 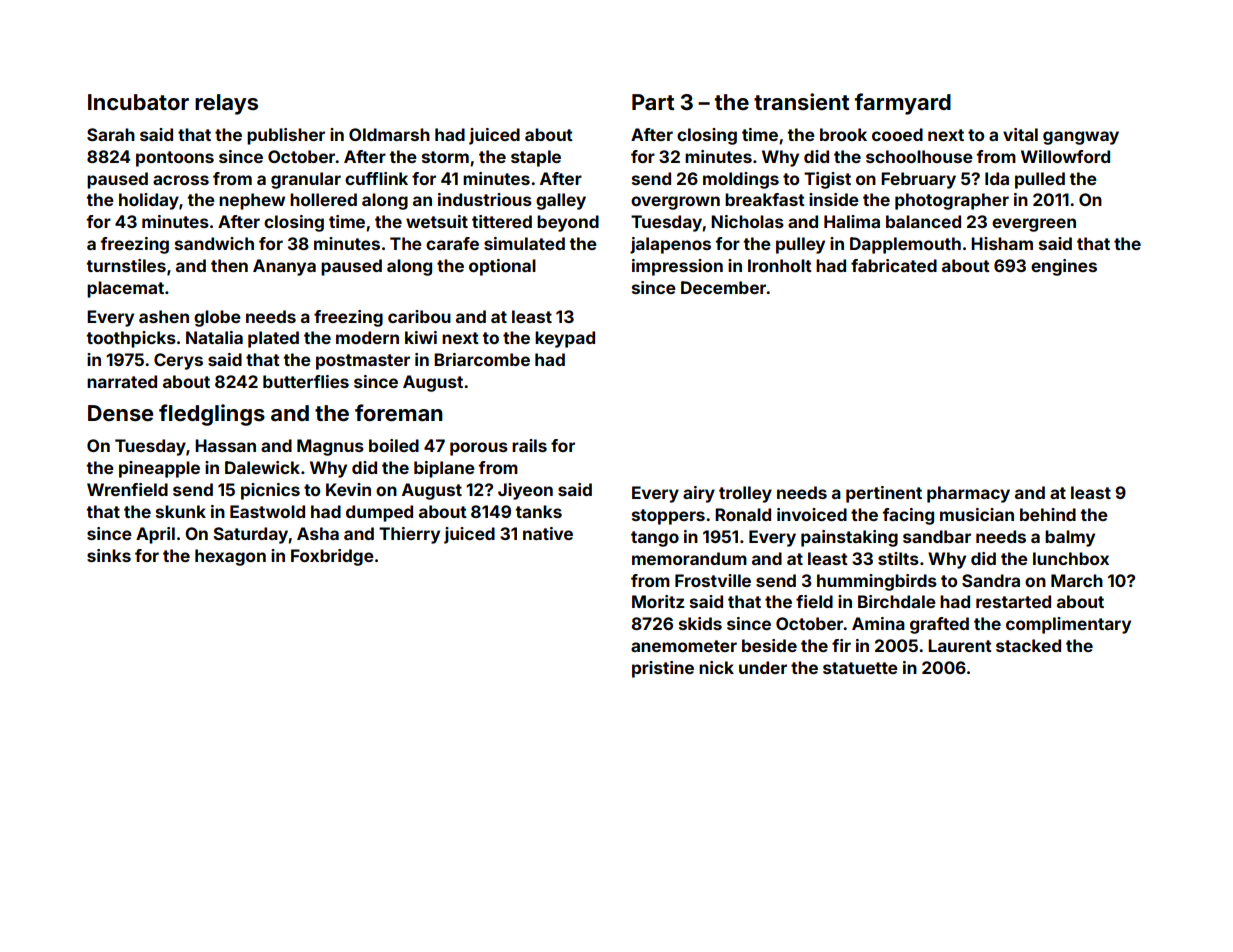 I want to click on Eastwold, so click(x=267, y=511).
